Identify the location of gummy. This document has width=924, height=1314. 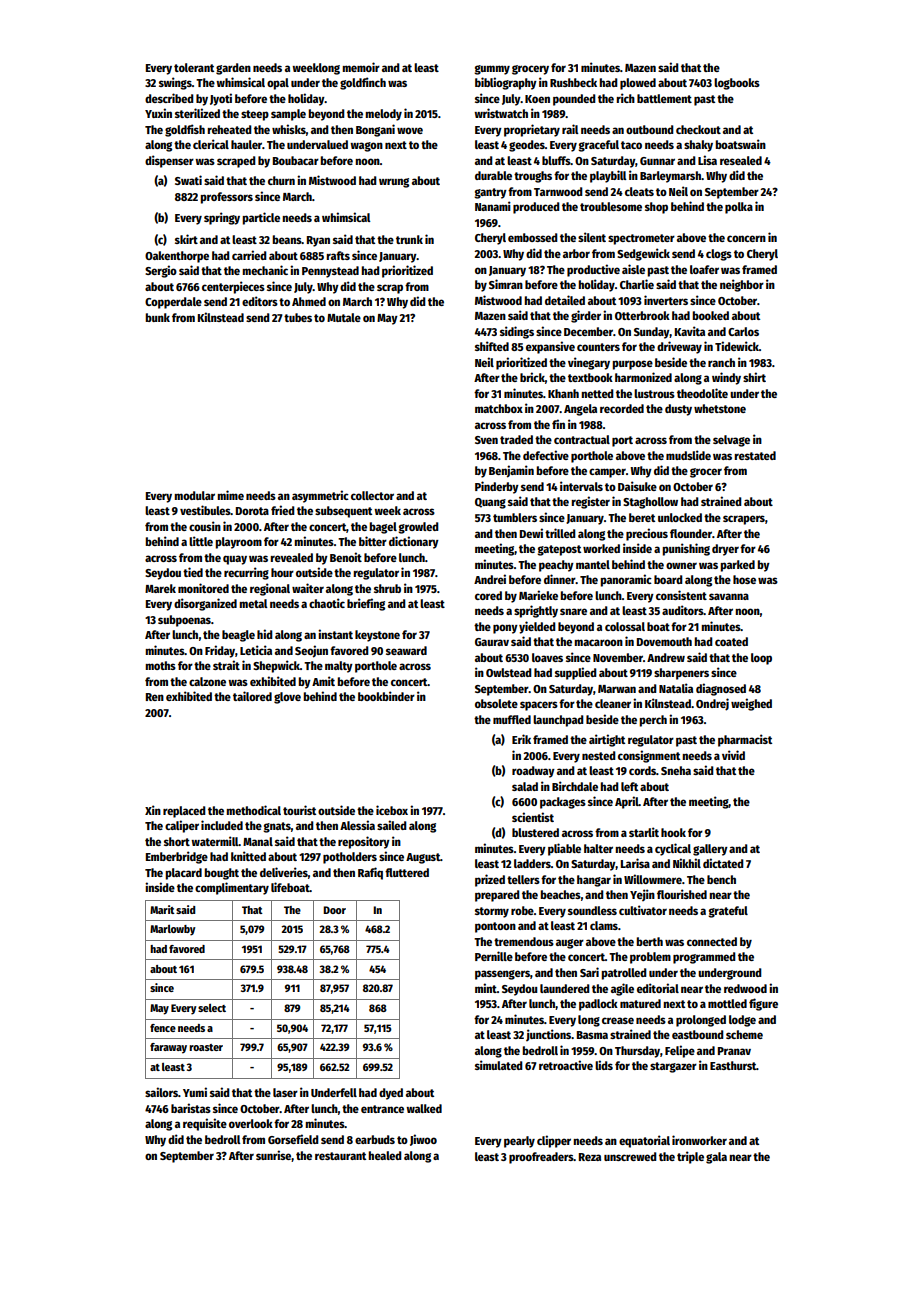
(492, 70).
